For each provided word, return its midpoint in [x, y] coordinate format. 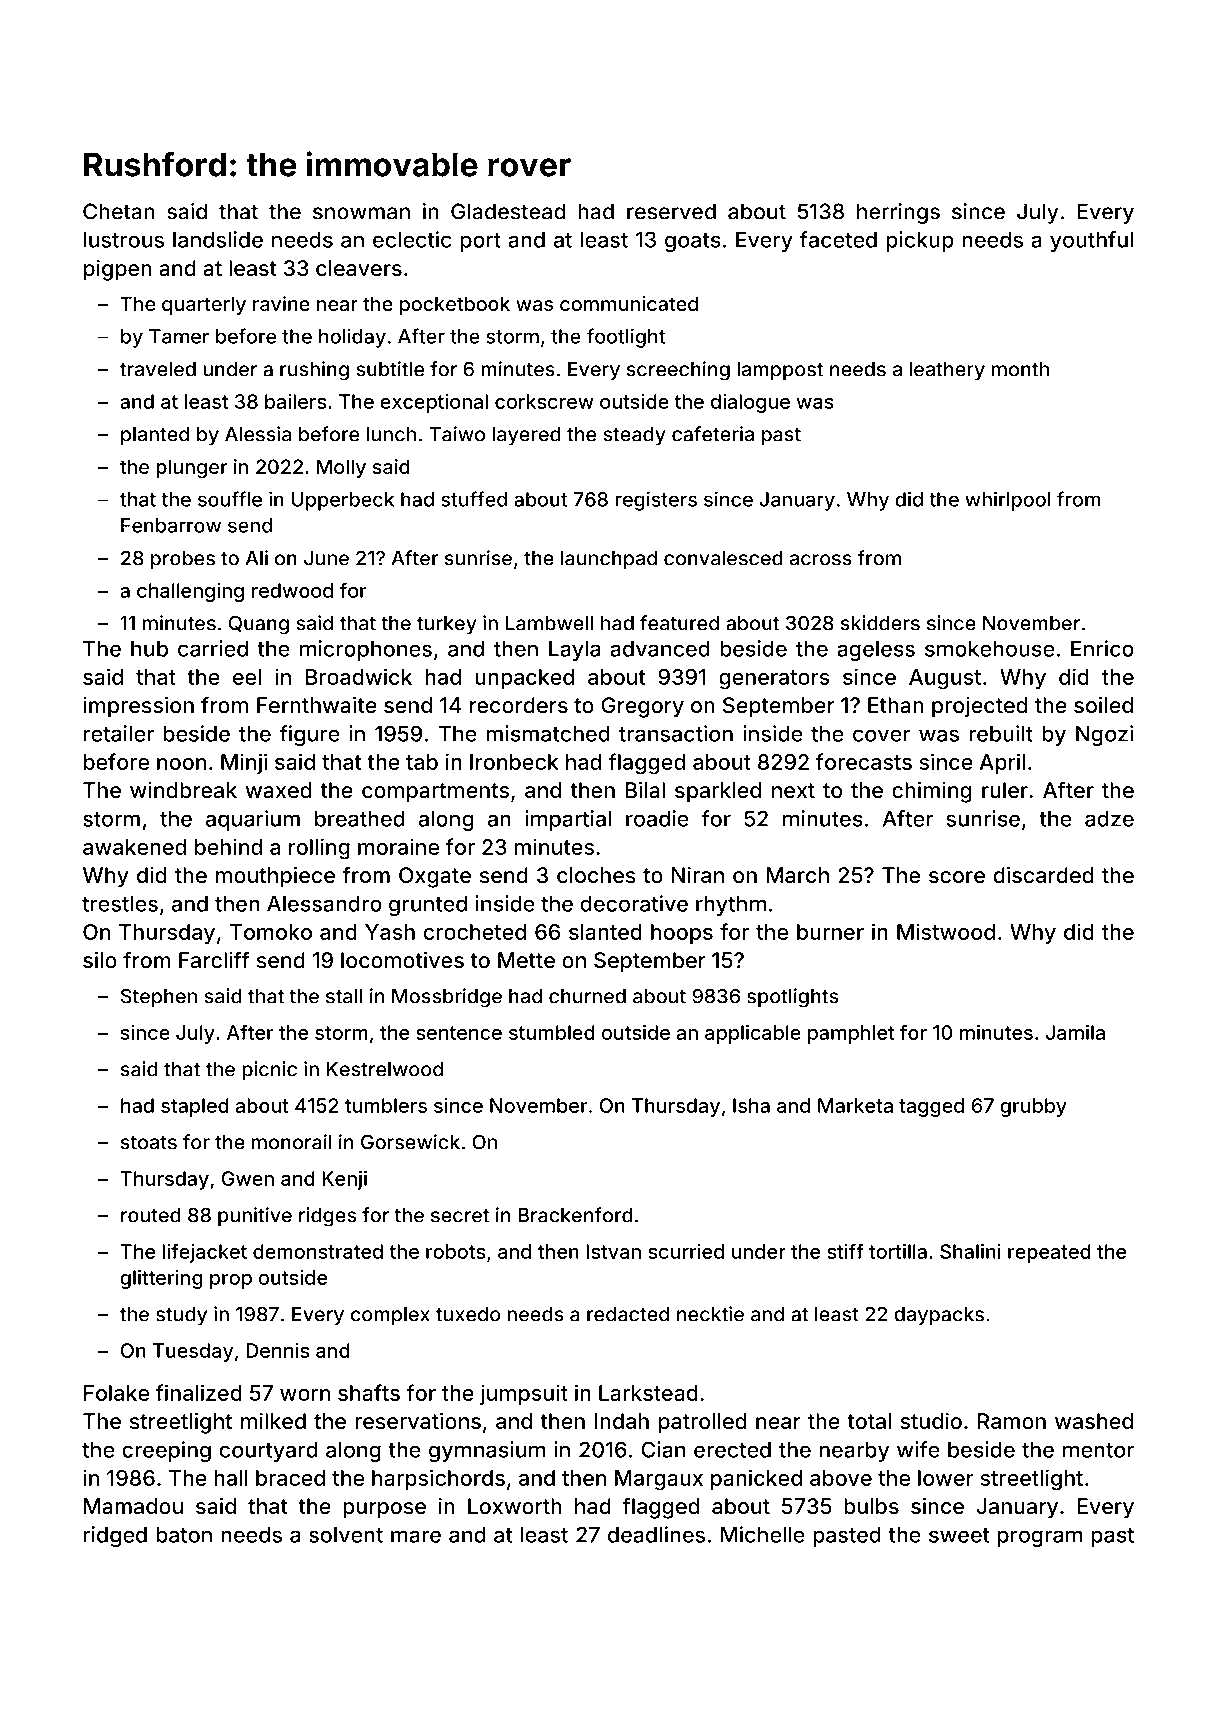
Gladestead [508, 211]
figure [310, 735]
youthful [1091, 241]
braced [290, 1478]
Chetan [119, 211]
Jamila [1075, 1032]
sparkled [718, 792]
